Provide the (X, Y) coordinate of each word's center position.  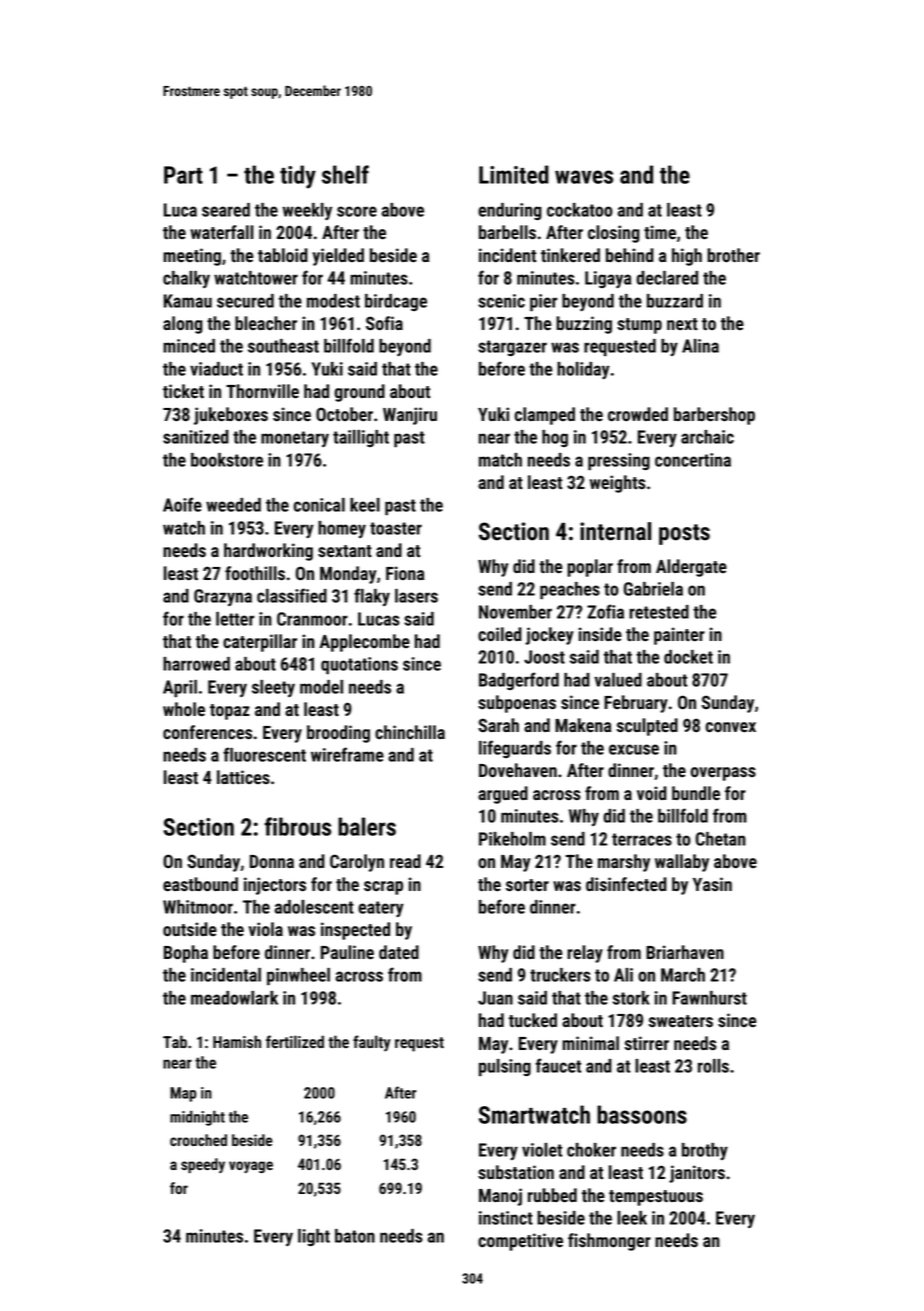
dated (399, 952)
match (500, 460)
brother (733, 255)
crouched (198, 1140)
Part (183, 175)
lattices (243, 777)
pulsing (505, 1067)
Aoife (182, 504)
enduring (510, 211)
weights (618, 484)
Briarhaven (685, 952)
